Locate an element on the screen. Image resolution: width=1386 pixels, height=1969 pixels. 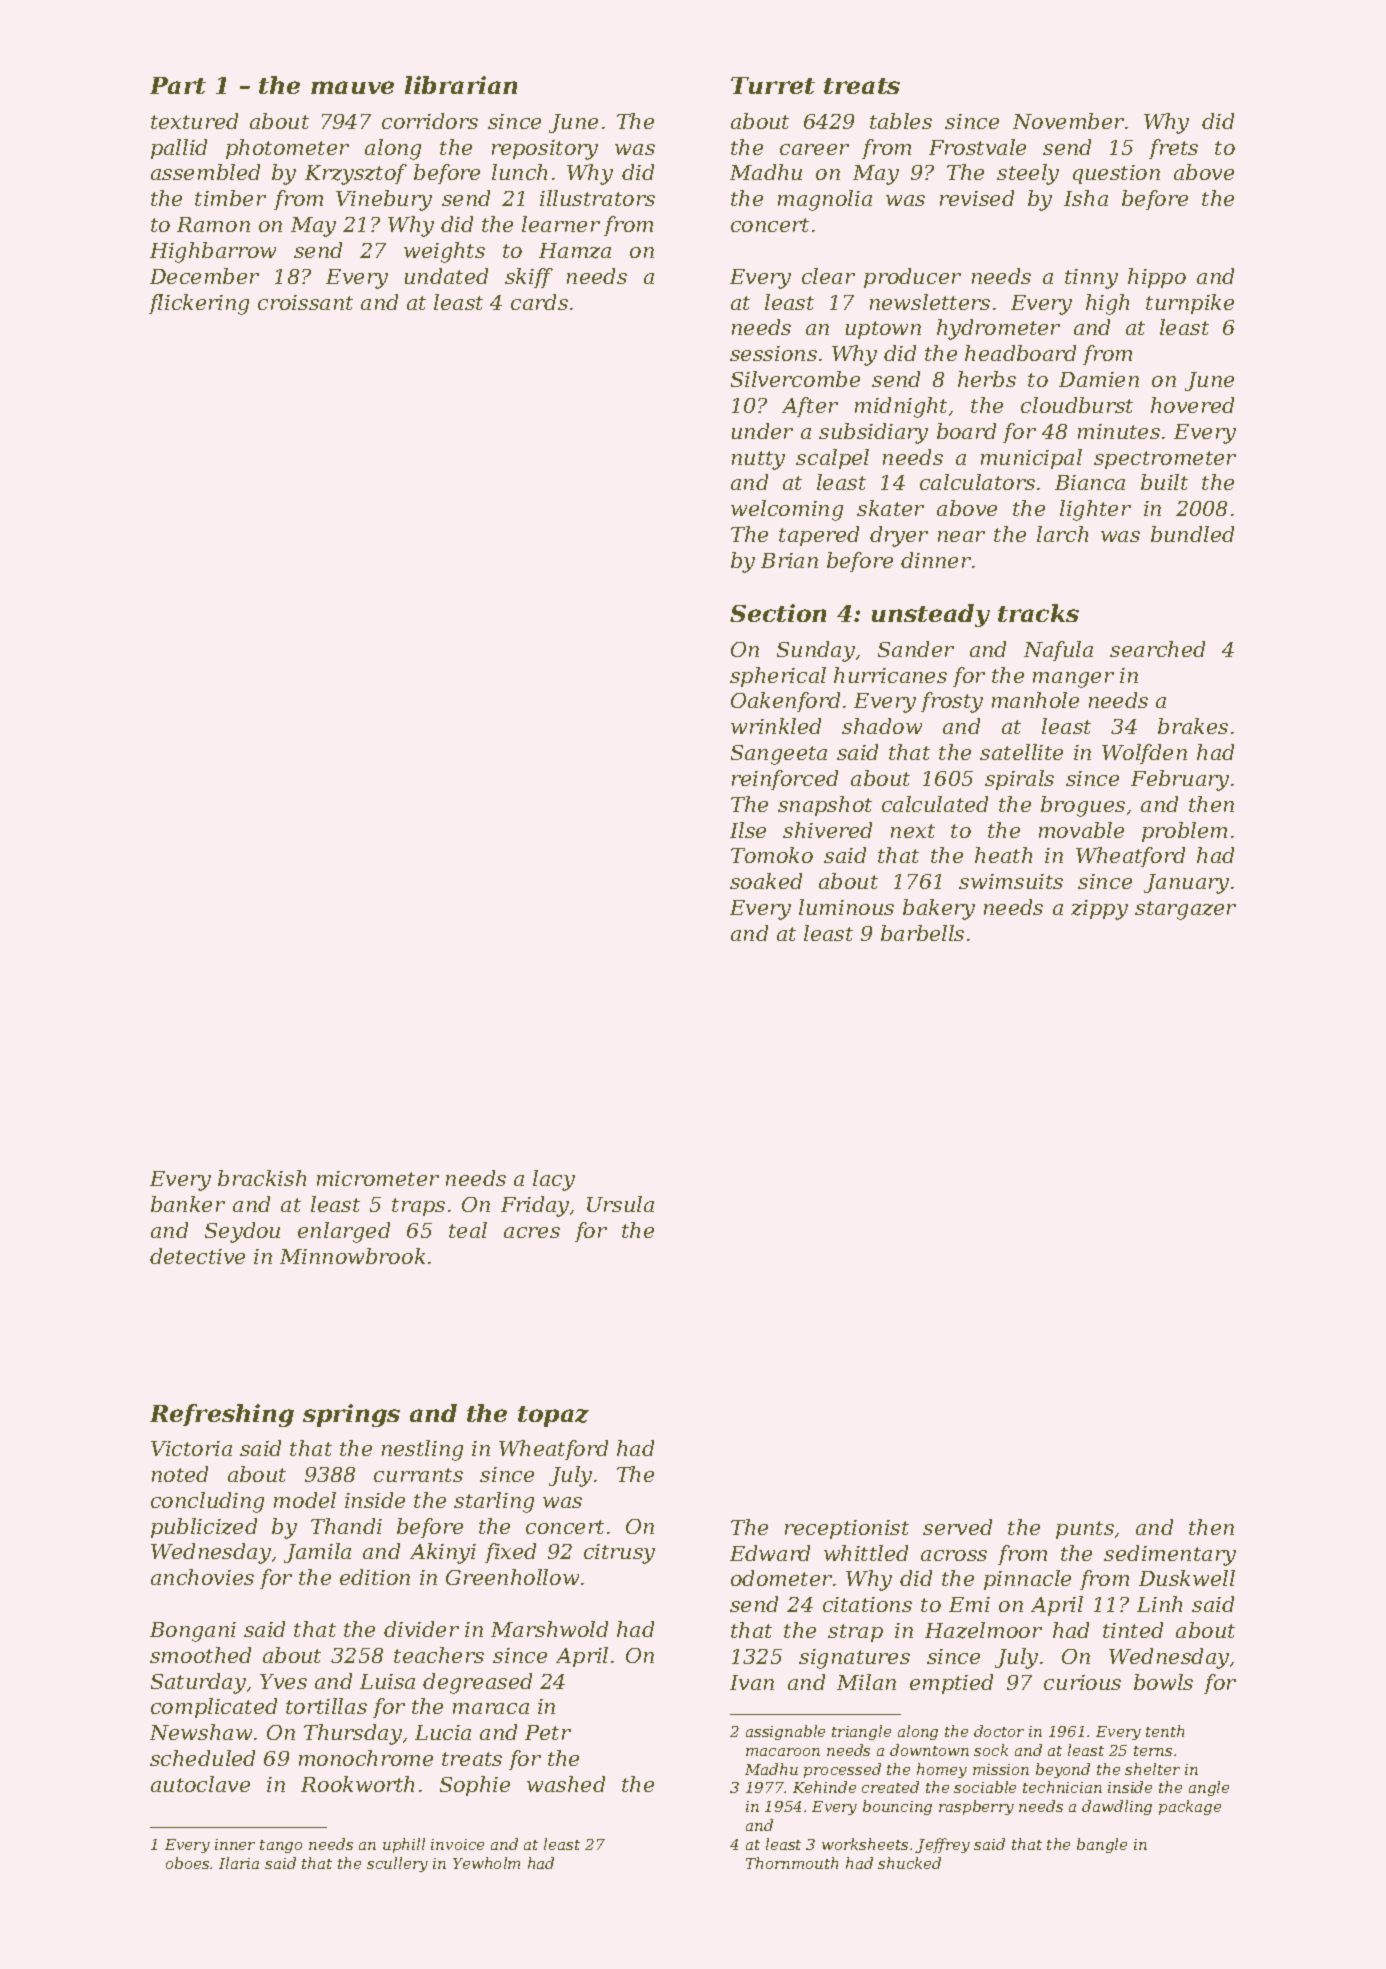
Ursula is located at coordinates (620, 1204).
